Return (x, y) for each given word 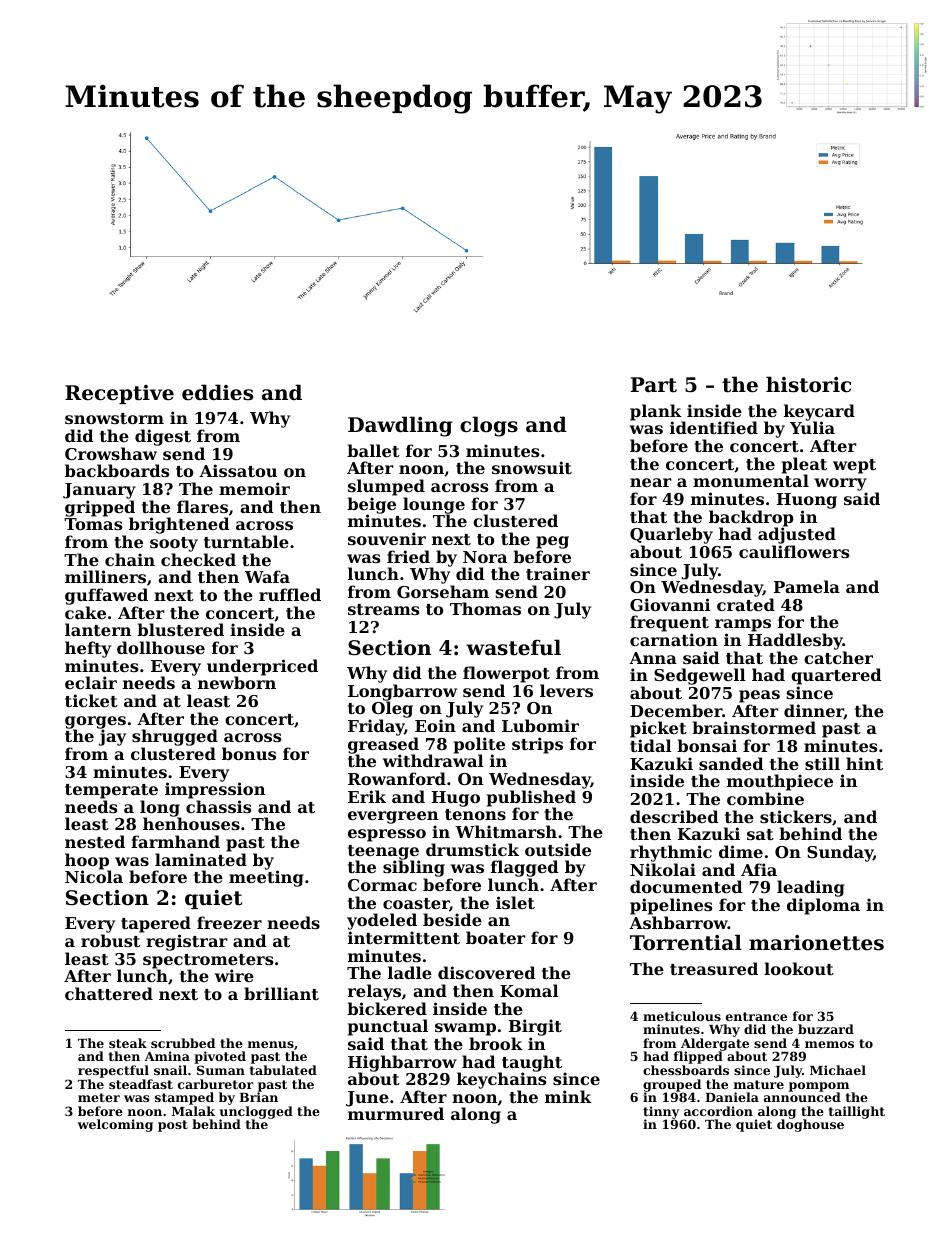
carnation (674, 639)
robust (110, 940)
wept (854, 466)
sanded (731, 763)
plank (656, 412)
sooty (174, 544)
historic (808, 384)
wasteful (513, 647)
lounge (434, 505)
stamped (184, 1098)
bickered (387, 1008)
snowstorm (114, 418)
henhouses (191, 824)
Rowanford (397, 778)
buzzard (826, 1029)
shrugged (175, 737)
